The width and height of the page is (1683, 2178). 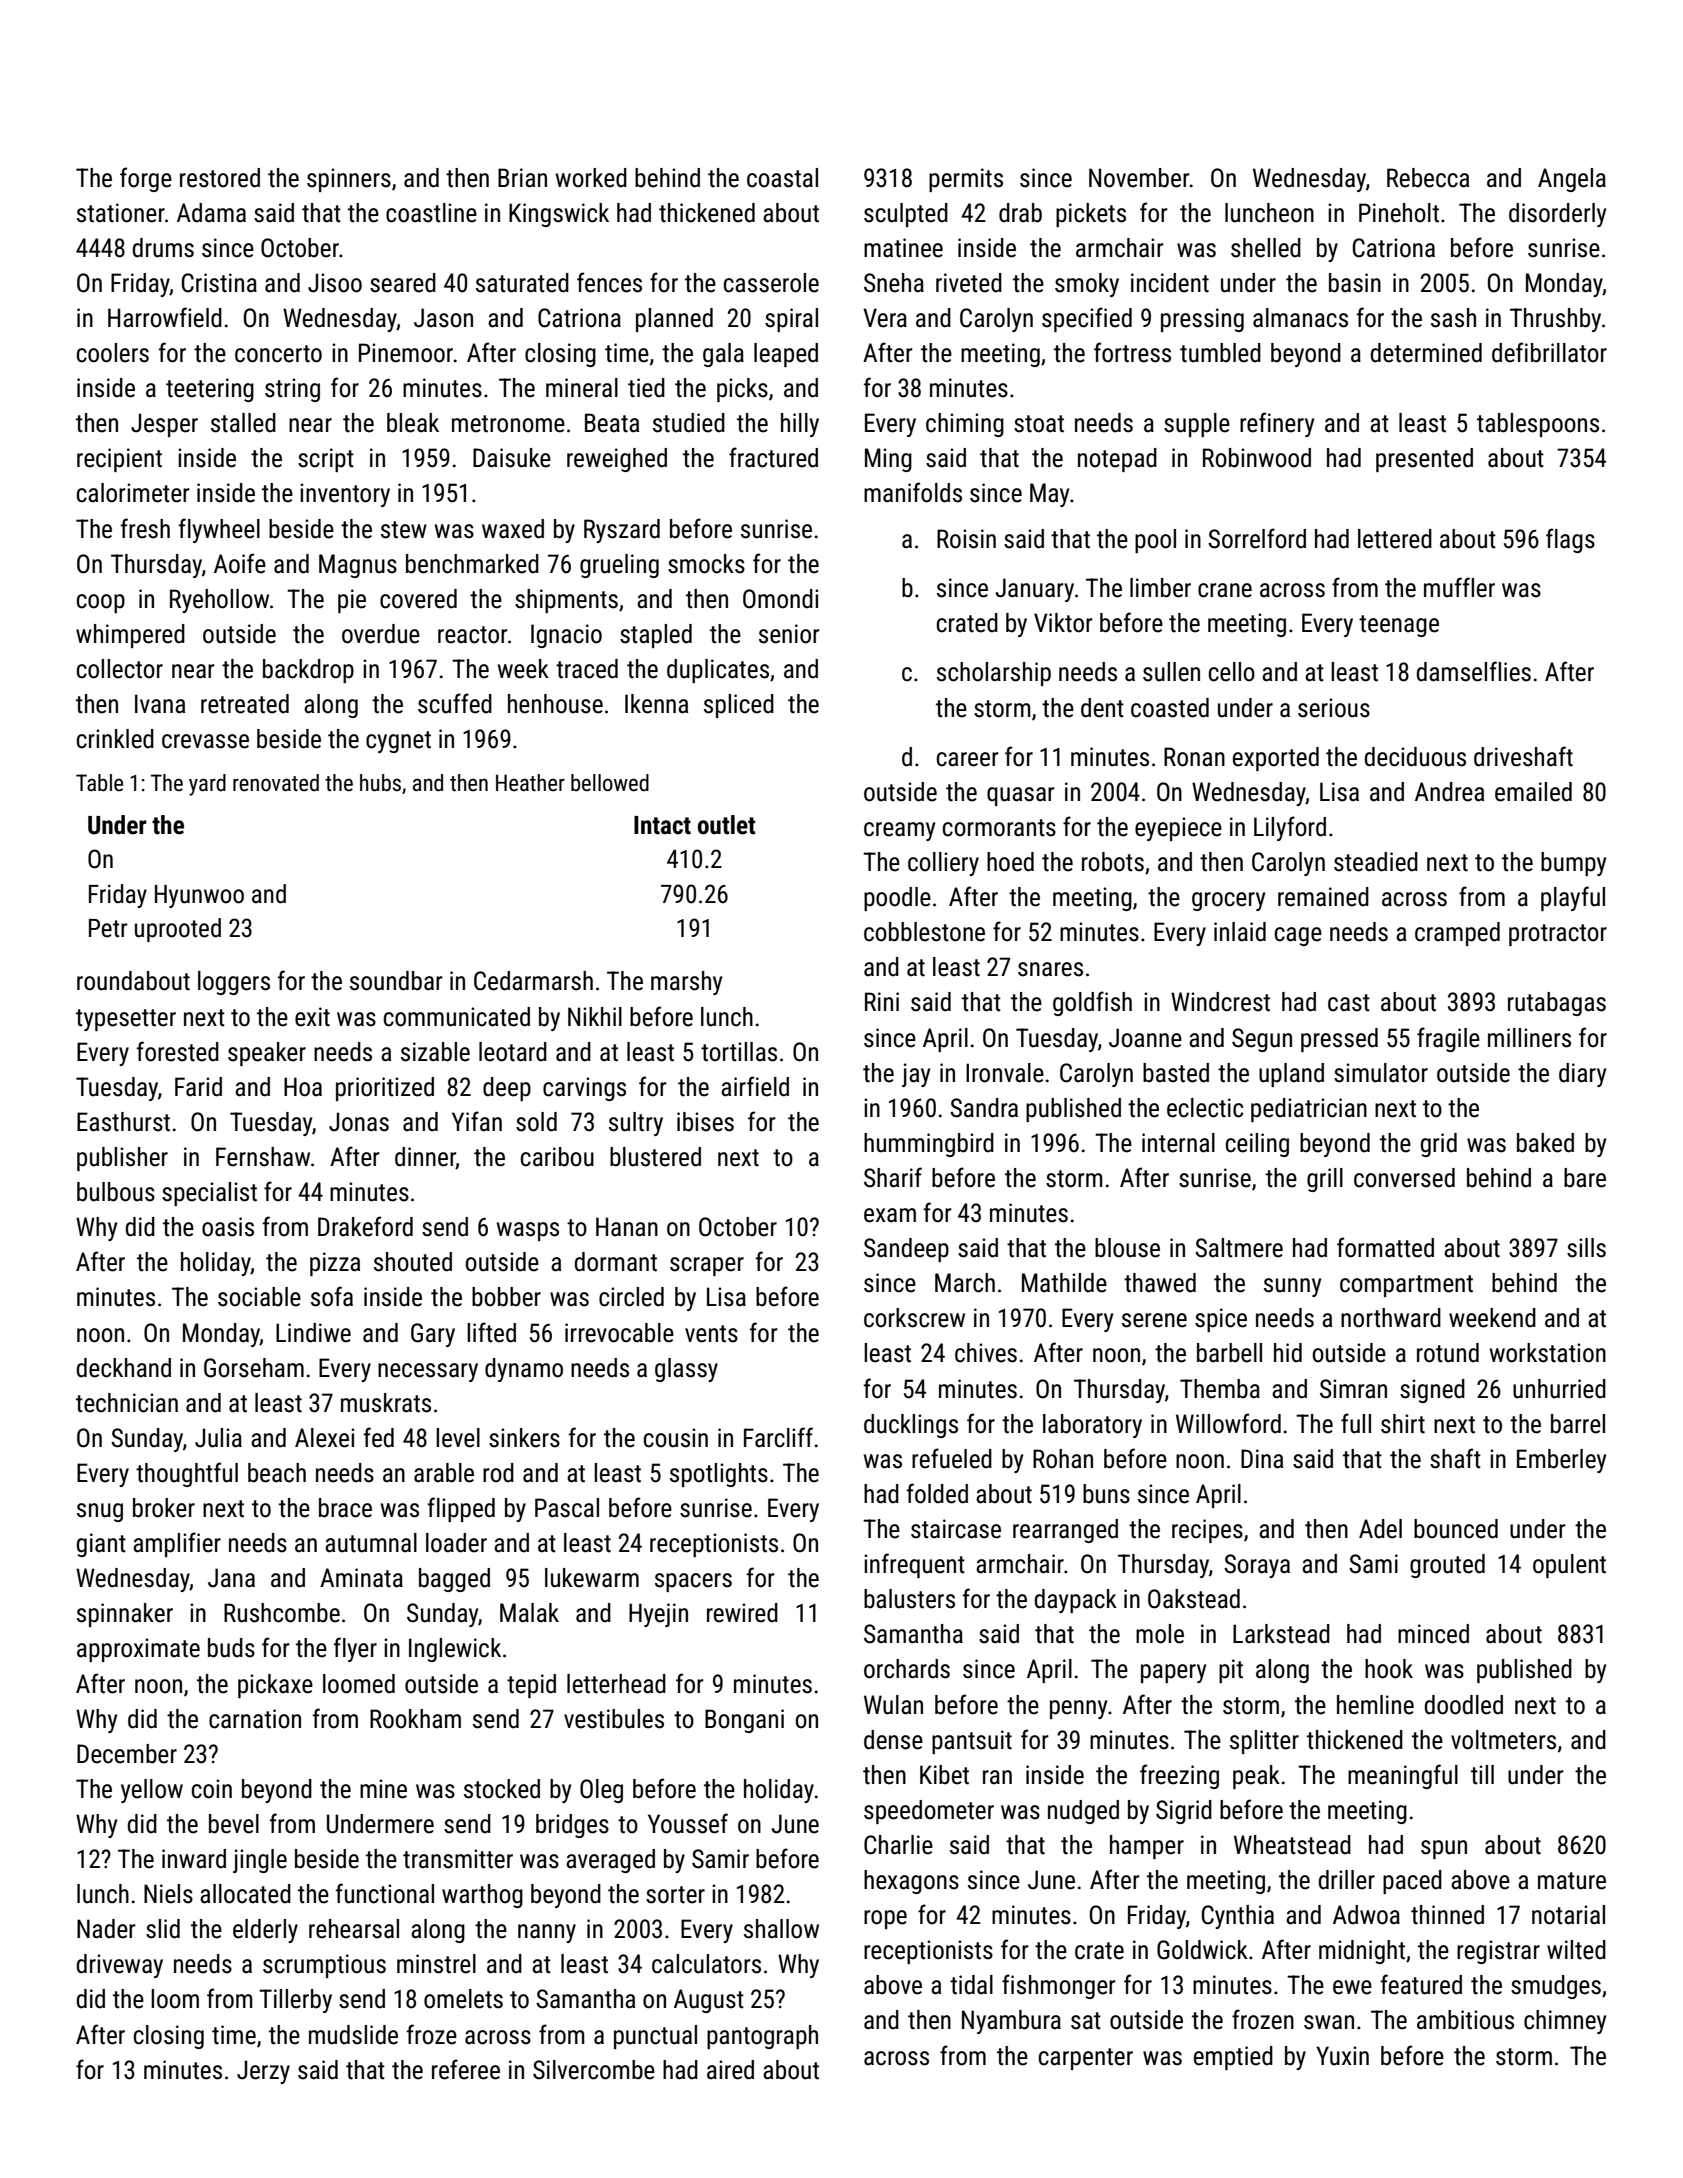 What do you see at coordinates (211, 213) in the page?
I see `Adama` at bounding box center [211, 213].
